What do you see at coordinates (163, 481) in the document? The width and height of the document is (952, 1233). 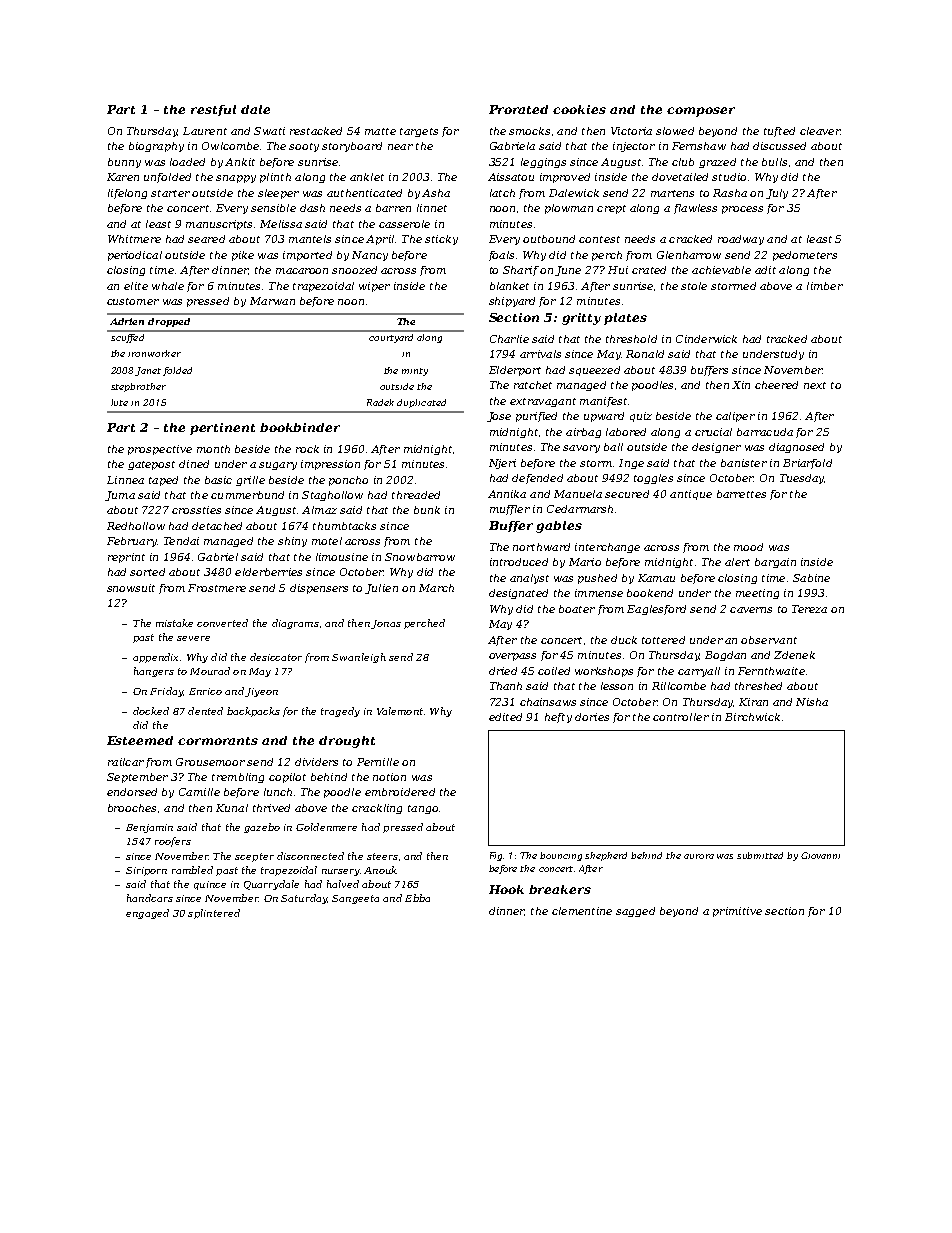 I see `taped` at bounding box center [163, 481].
